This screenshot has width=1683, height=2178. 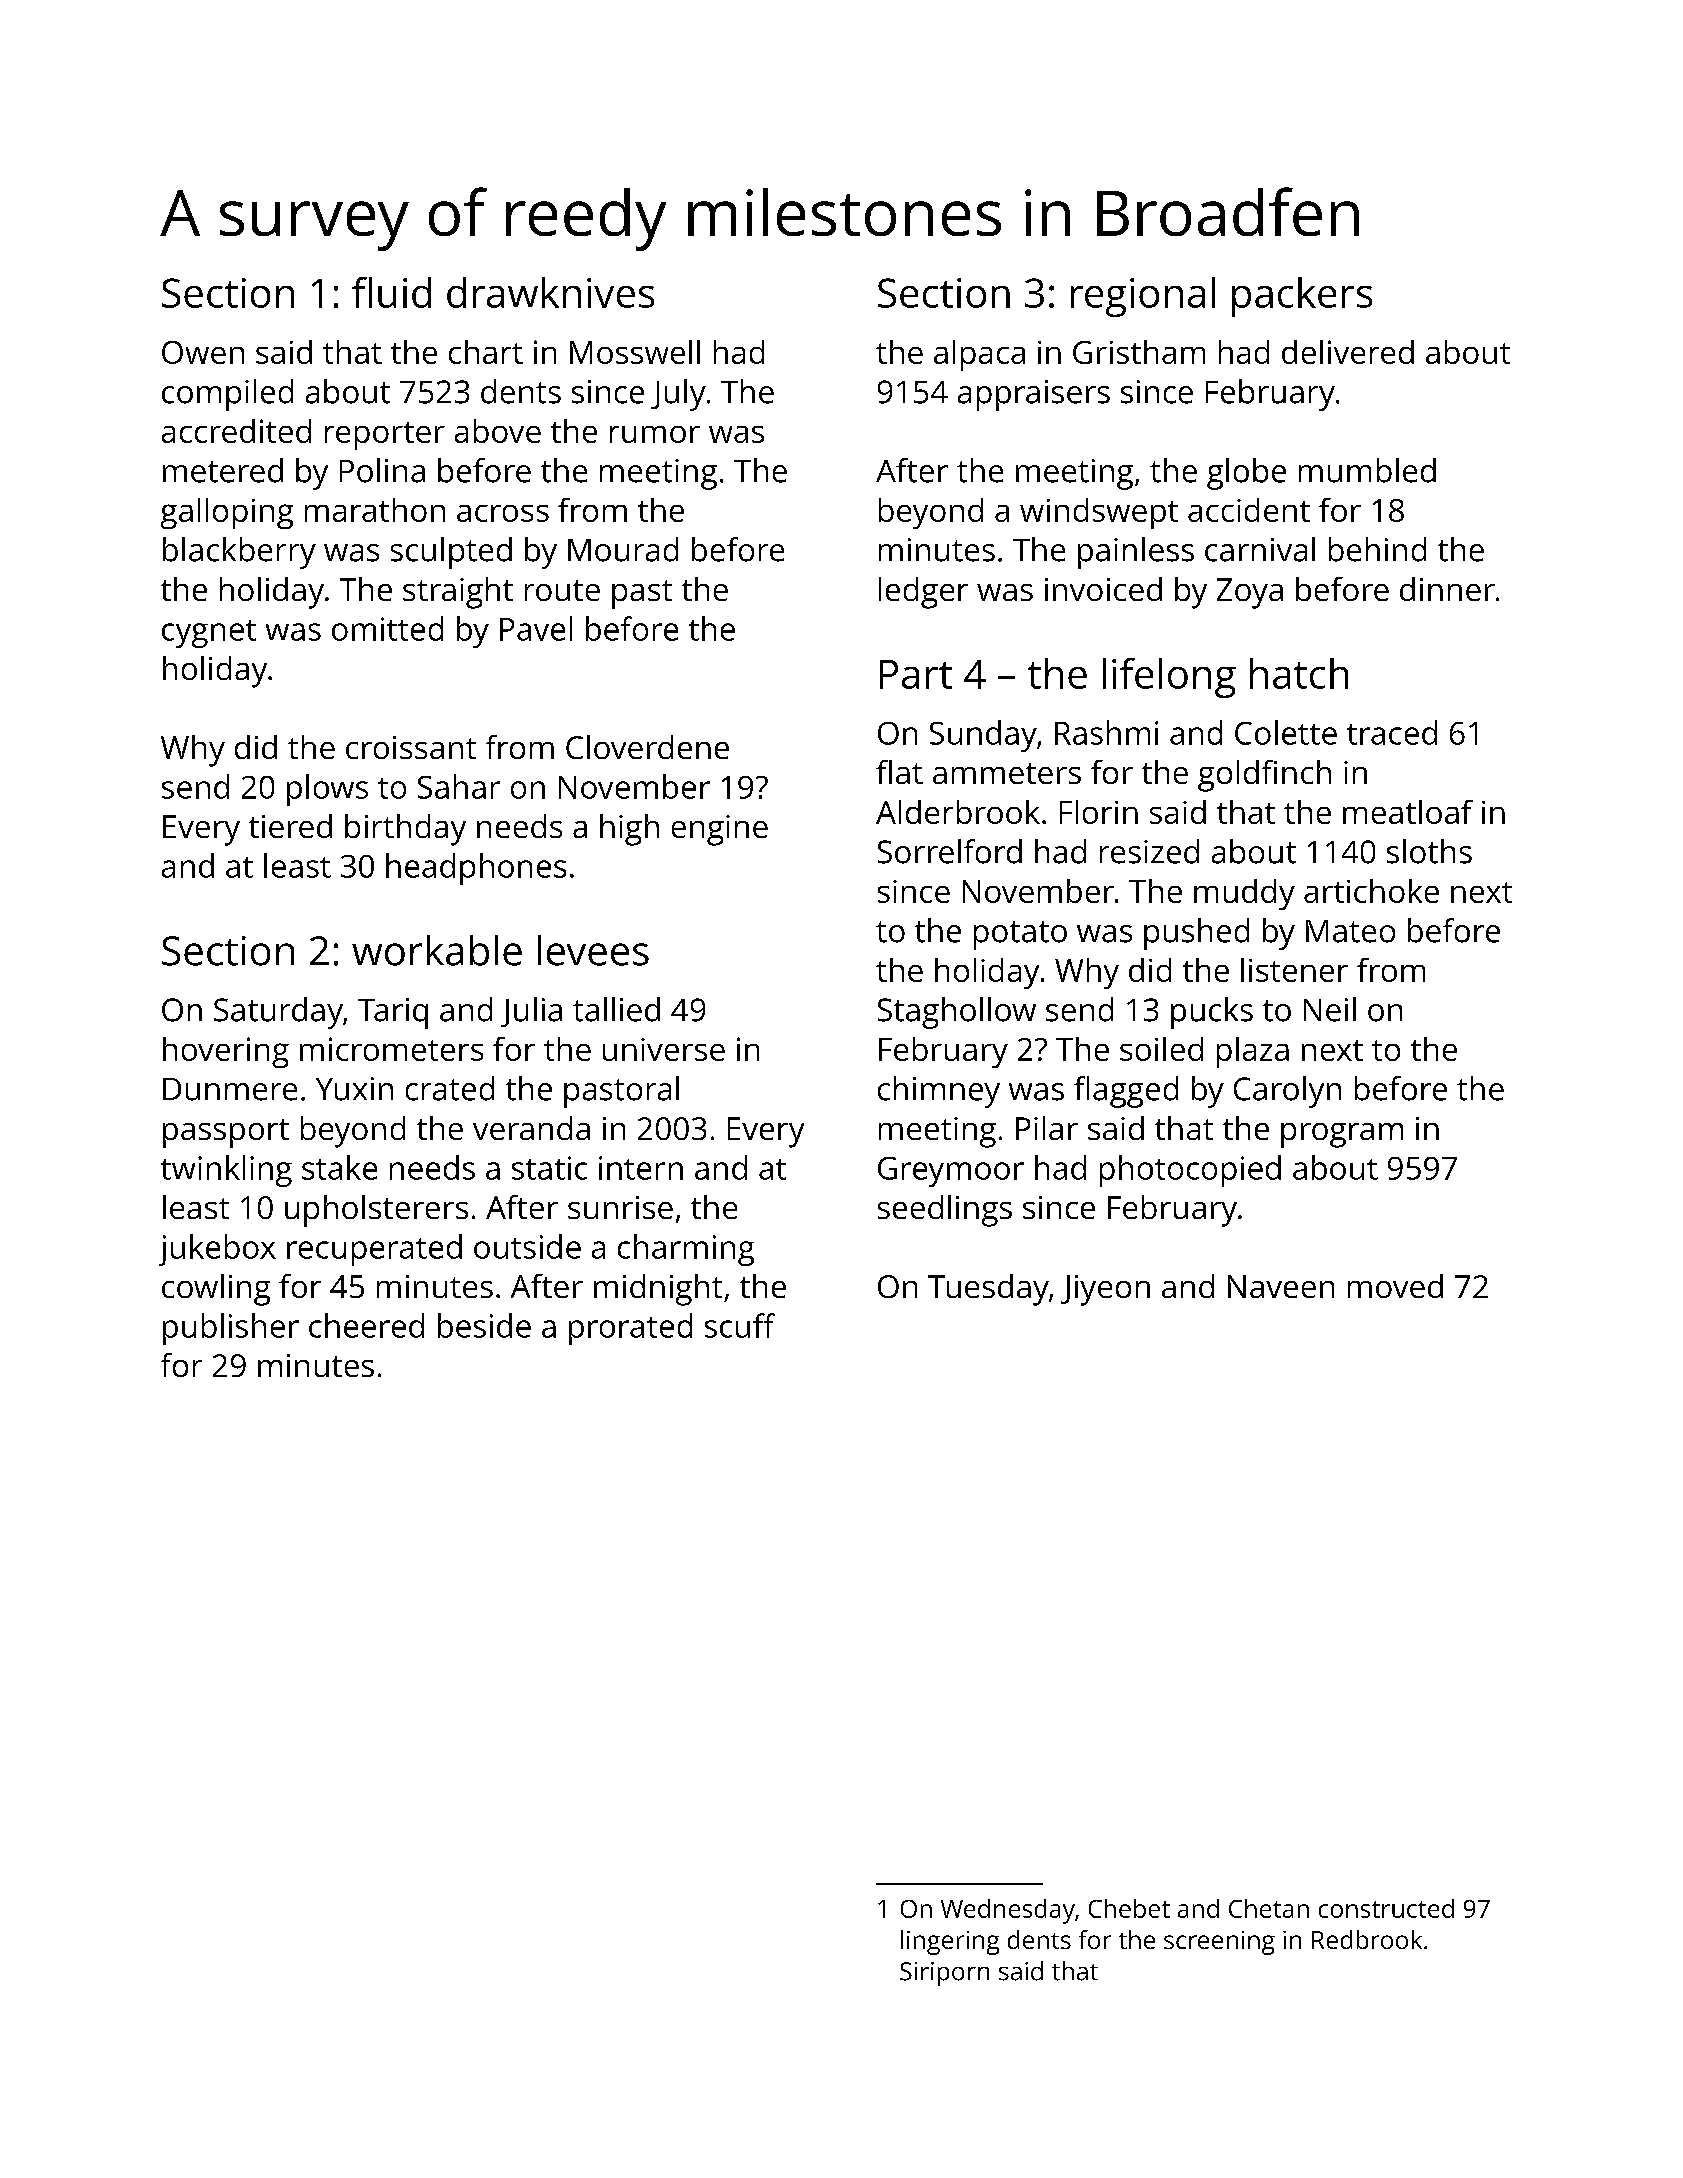 What do you see at coordinates (1330, 1009) in the screenshot?
I see `Neil` at bounding box center [1330, 1009].
